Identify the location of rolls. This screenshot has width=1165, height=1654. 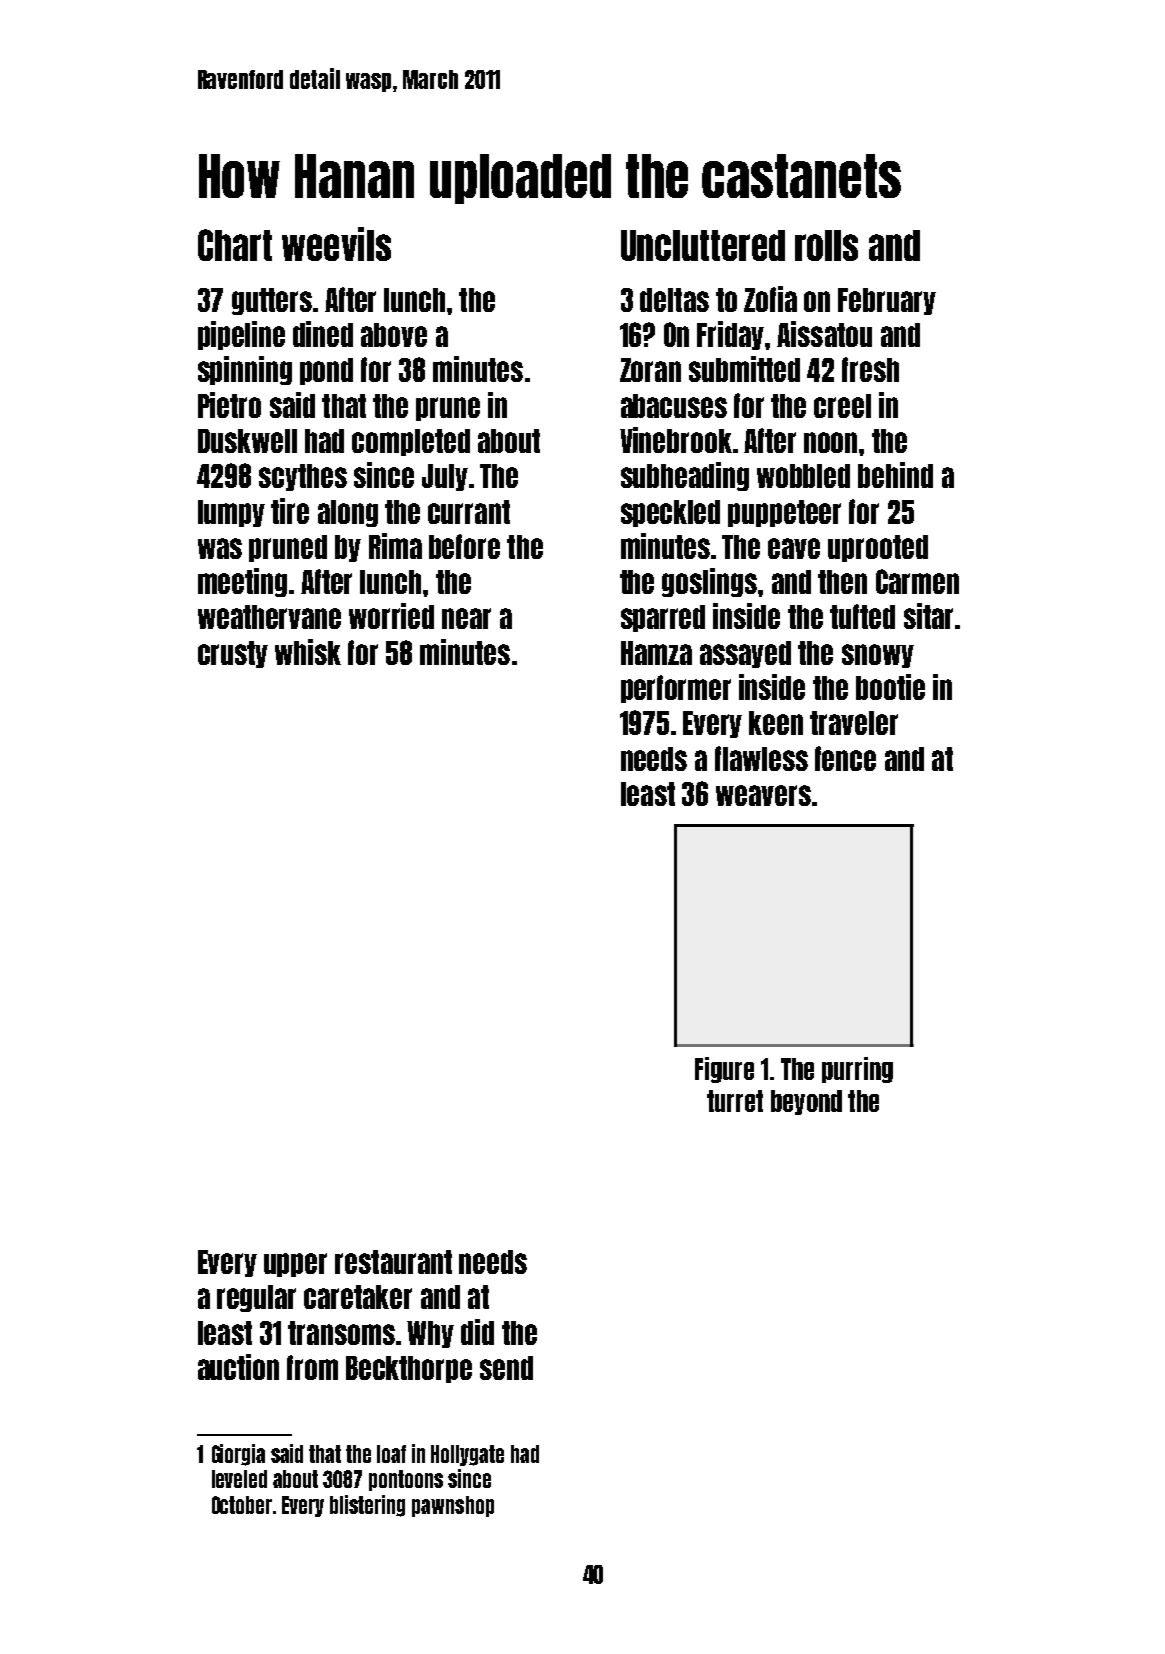
(826, 245).
